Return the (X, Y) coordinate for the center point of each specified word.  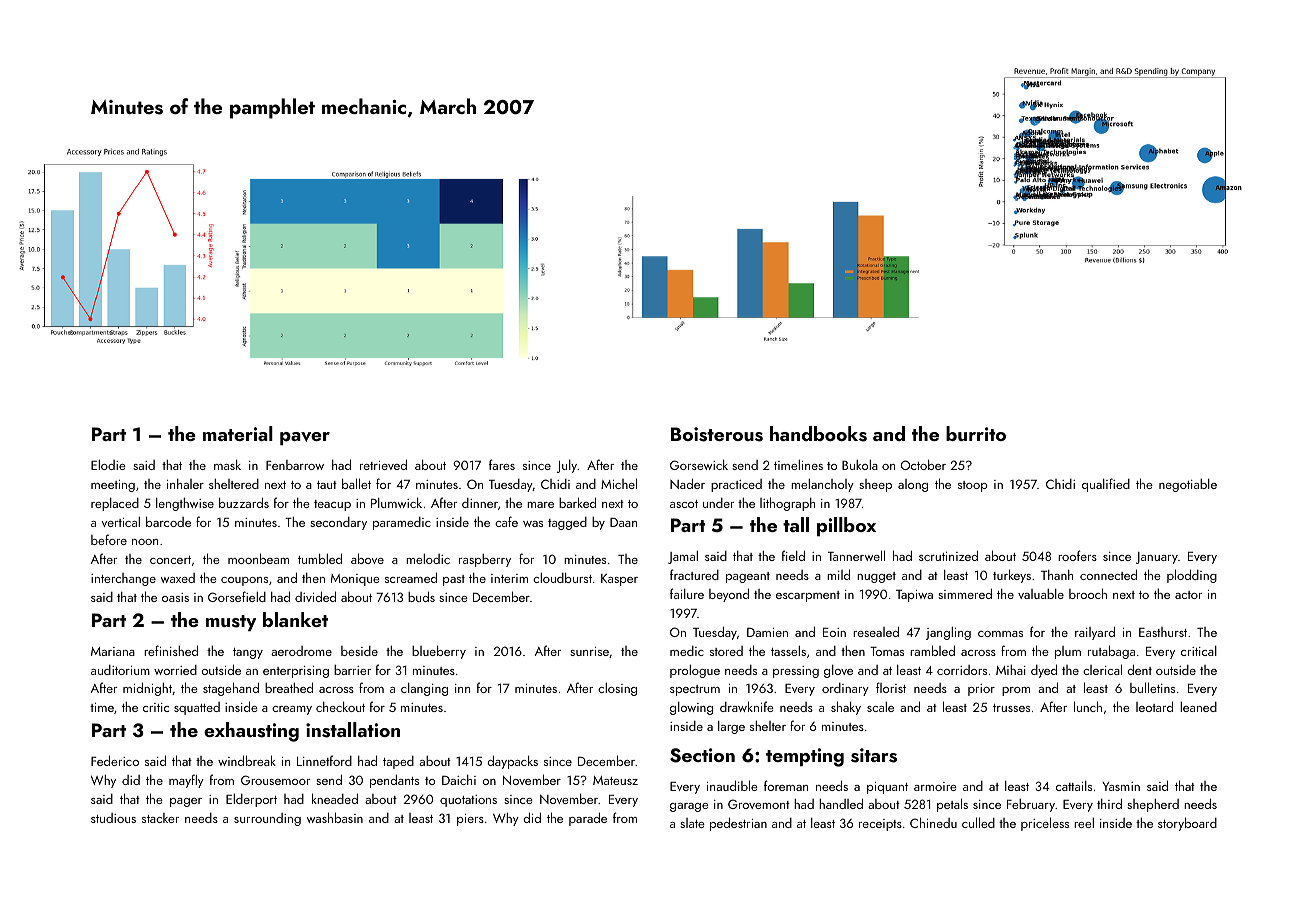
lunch (1088, 706)
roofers (1077, 555)
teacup (332, 505)
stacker (160, 818)
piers (470, 820)
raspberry (485, 560)
